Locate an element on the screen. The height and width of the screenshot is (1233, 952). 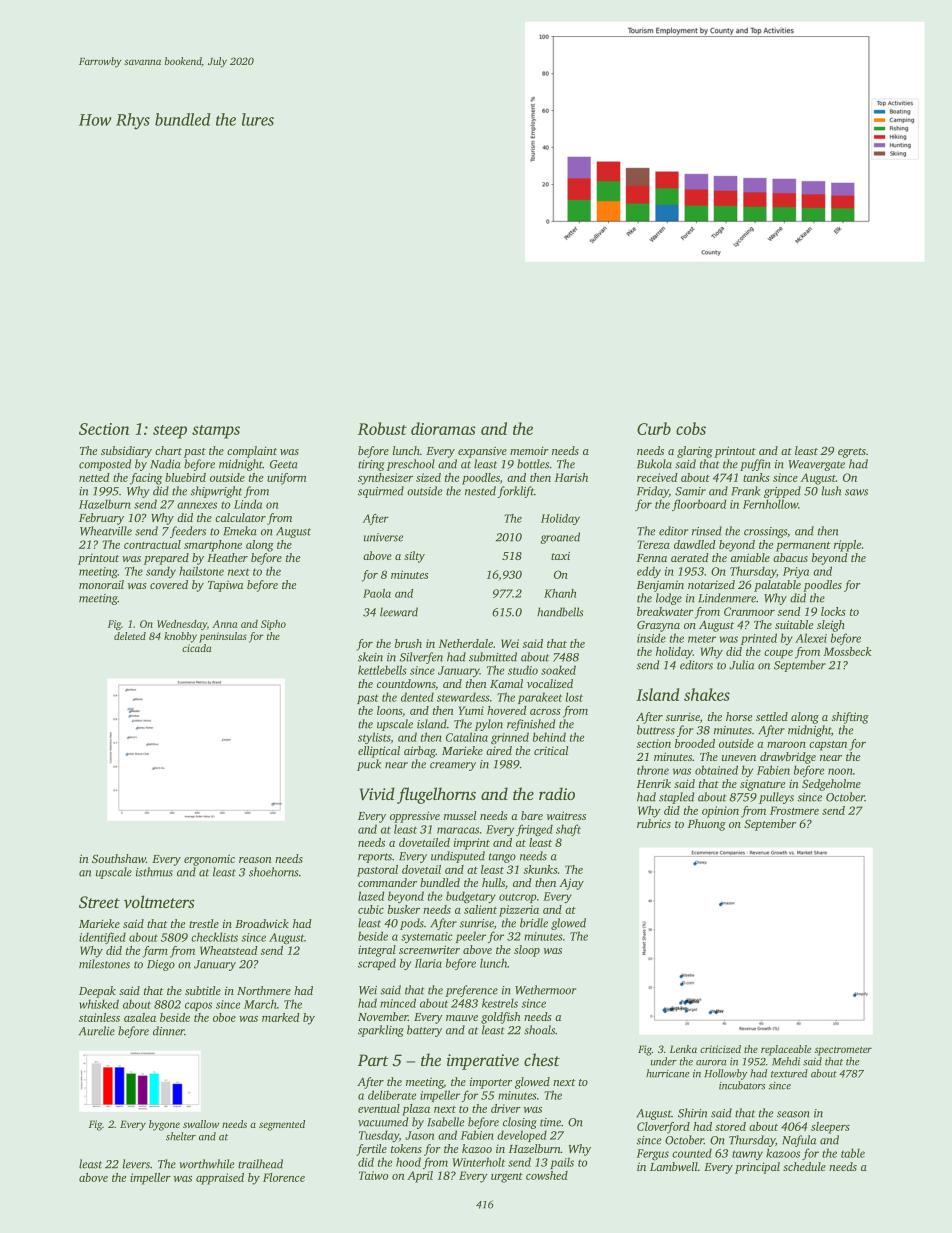
dioramas is located at coordinates (443, 428).
